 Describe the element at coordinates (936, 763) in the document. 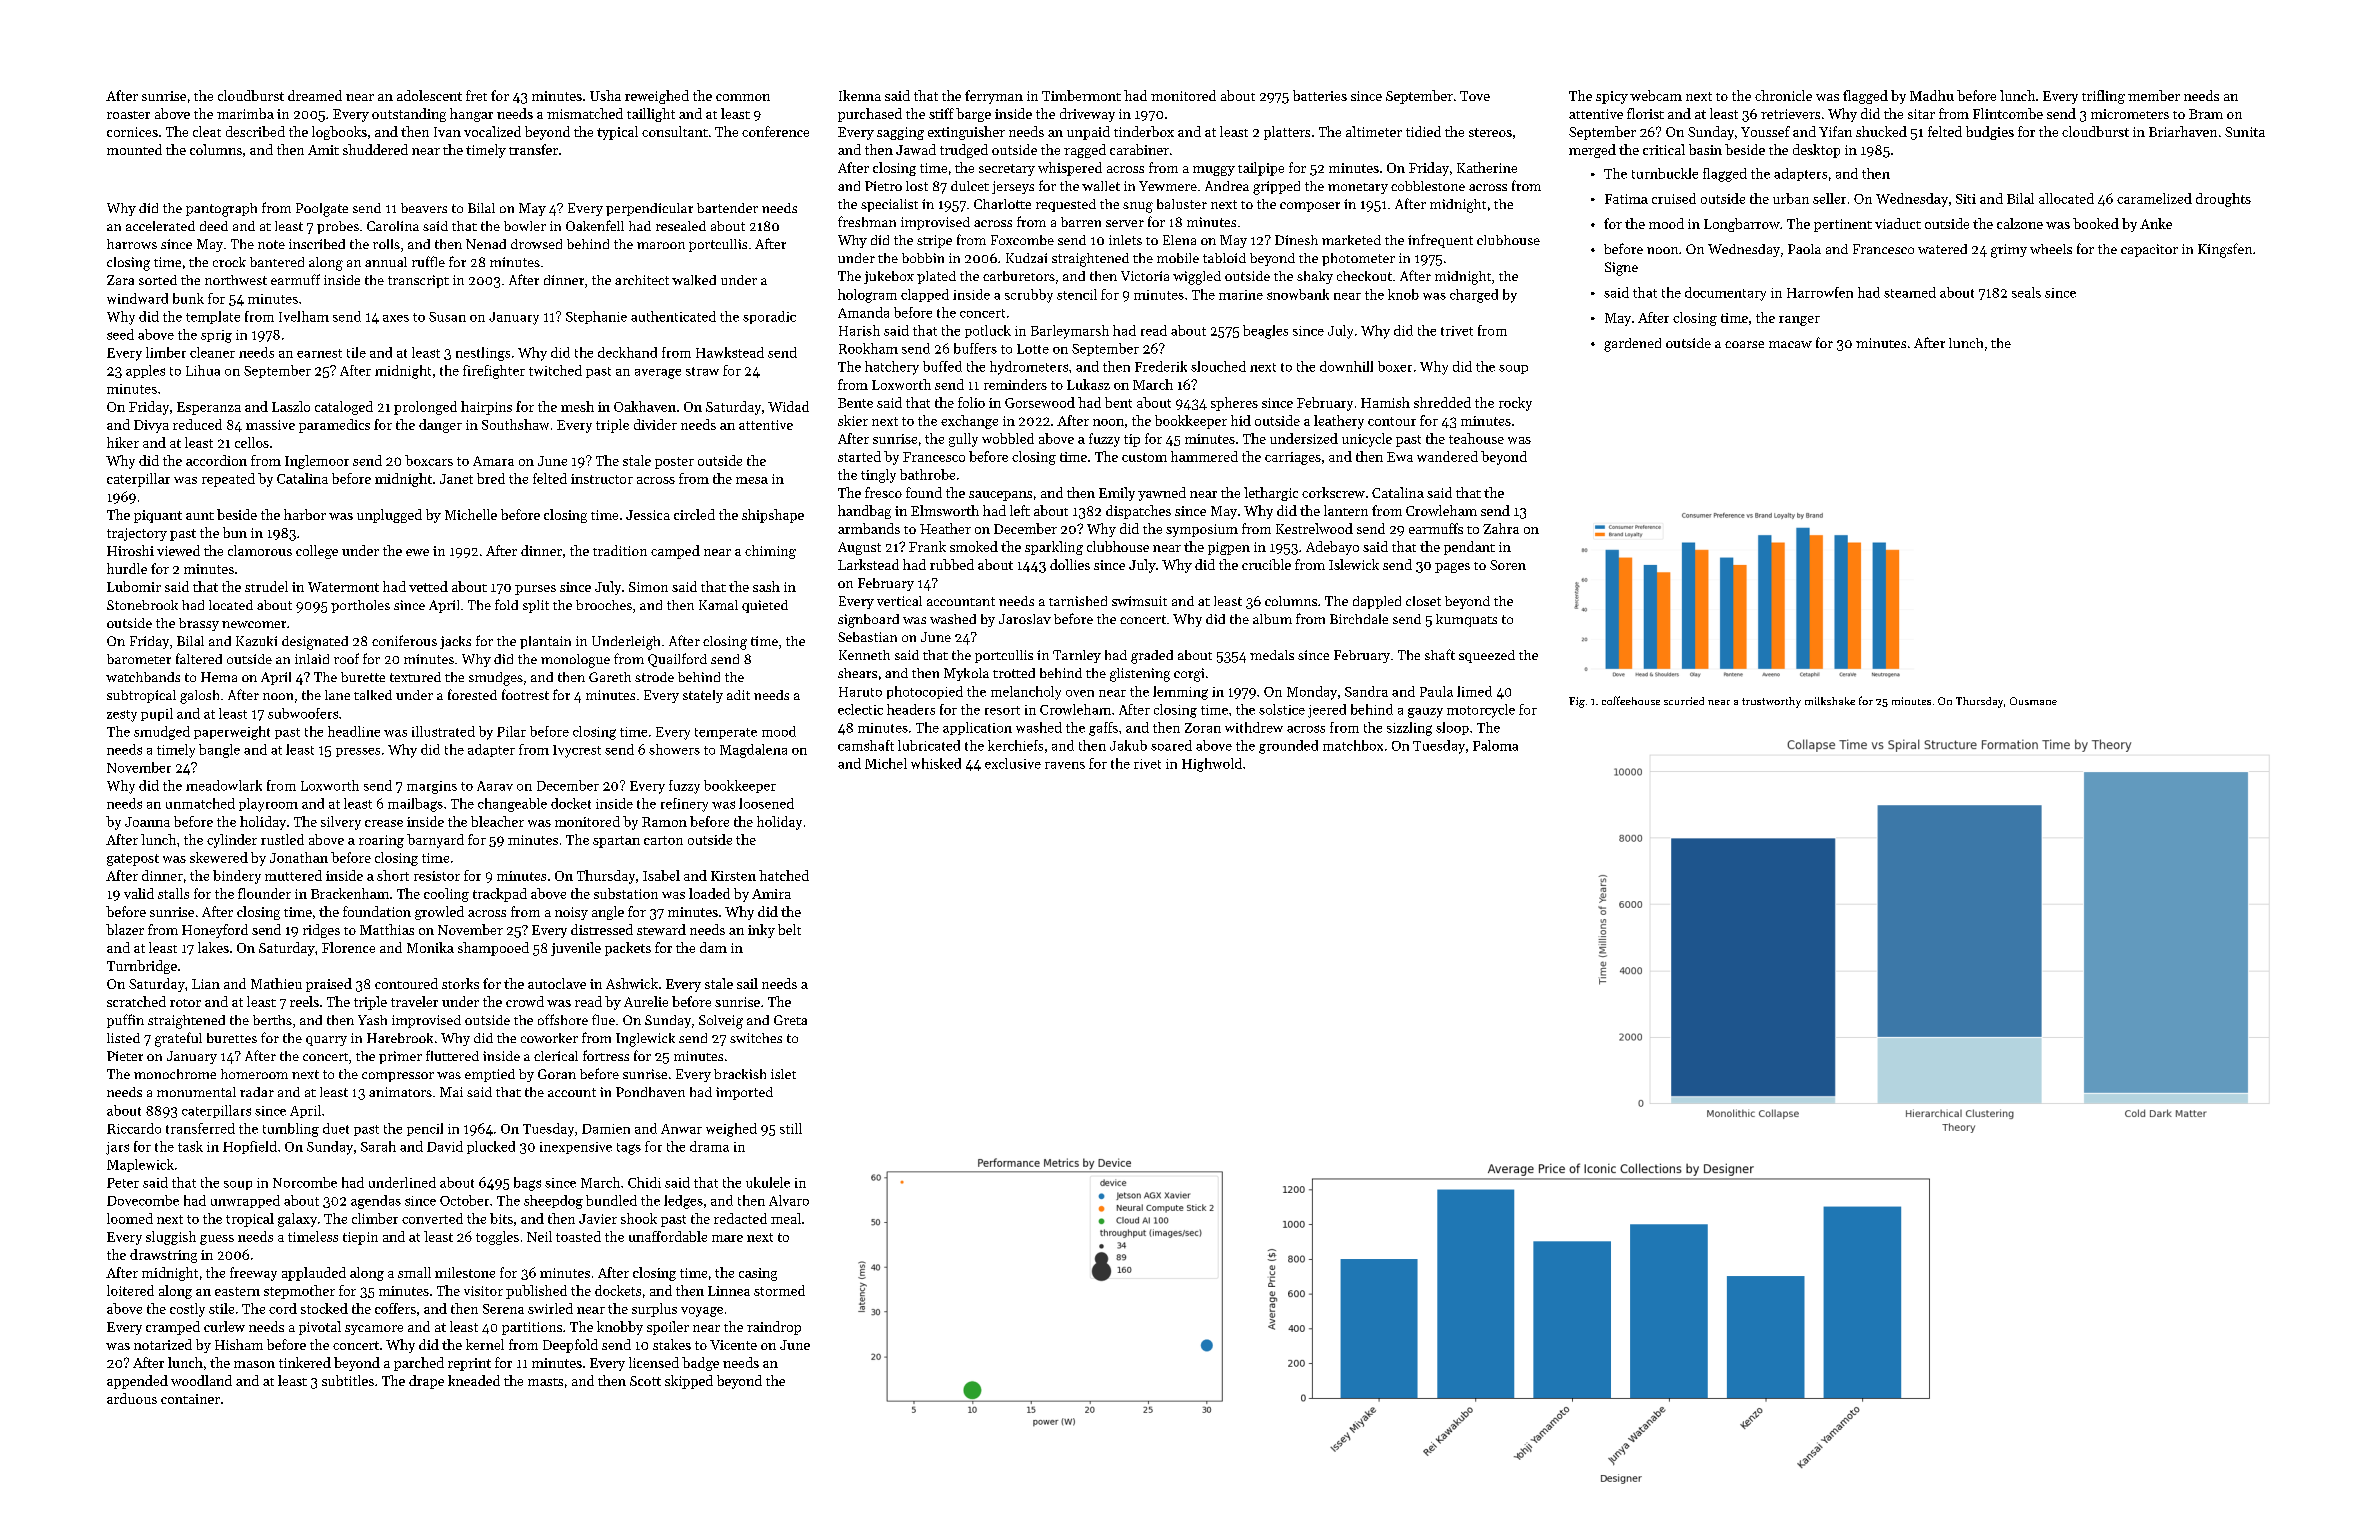

I see `whisked` at that location.
